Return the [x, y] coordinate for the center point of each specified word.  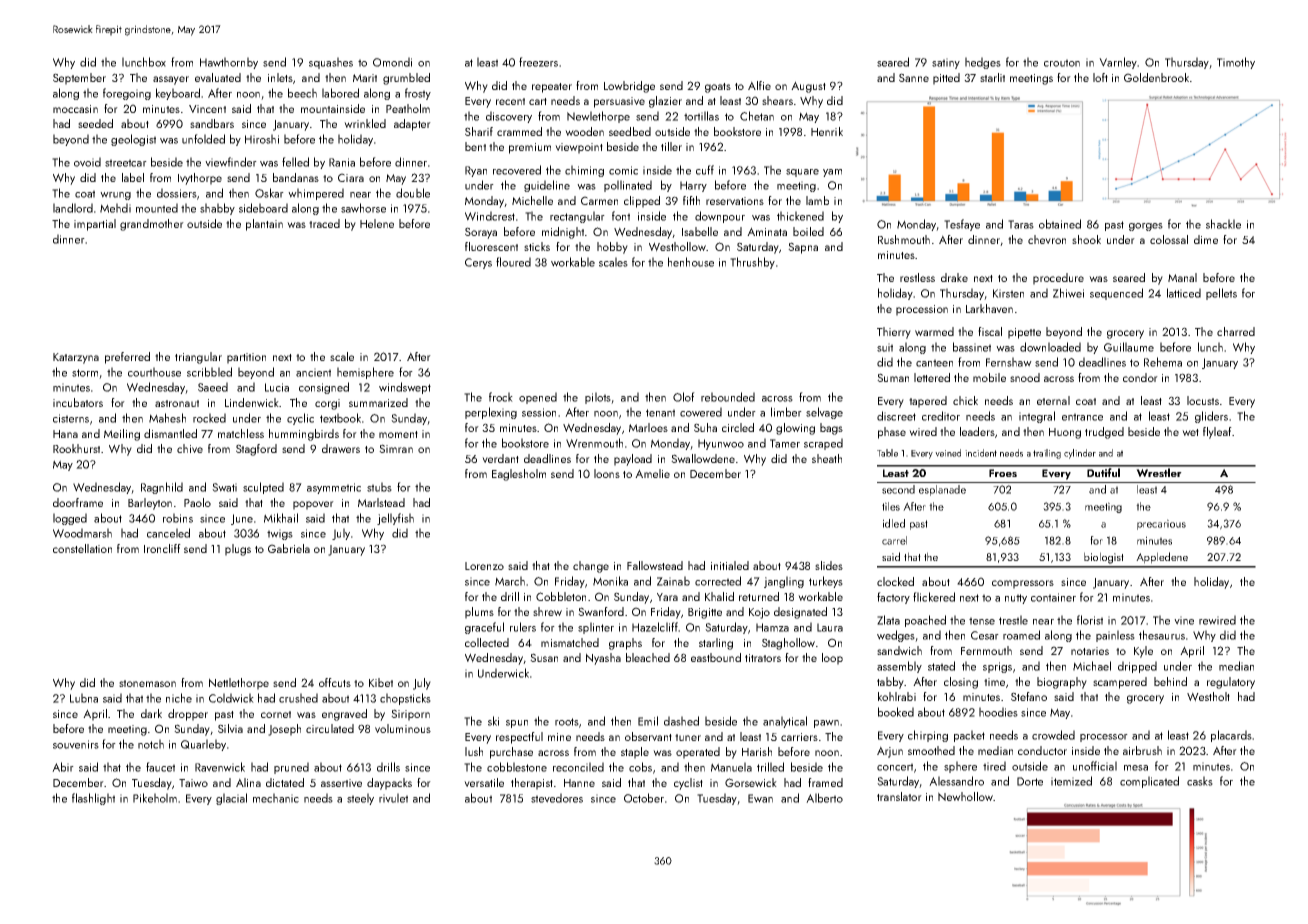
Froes [1003, 473]
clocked [895, 581]
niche [179, 698]
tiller [671, 146]
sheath [827, 458]
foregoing [127, 94]
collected [487, 642]
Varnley [1118, 63]
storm [85, 373]
